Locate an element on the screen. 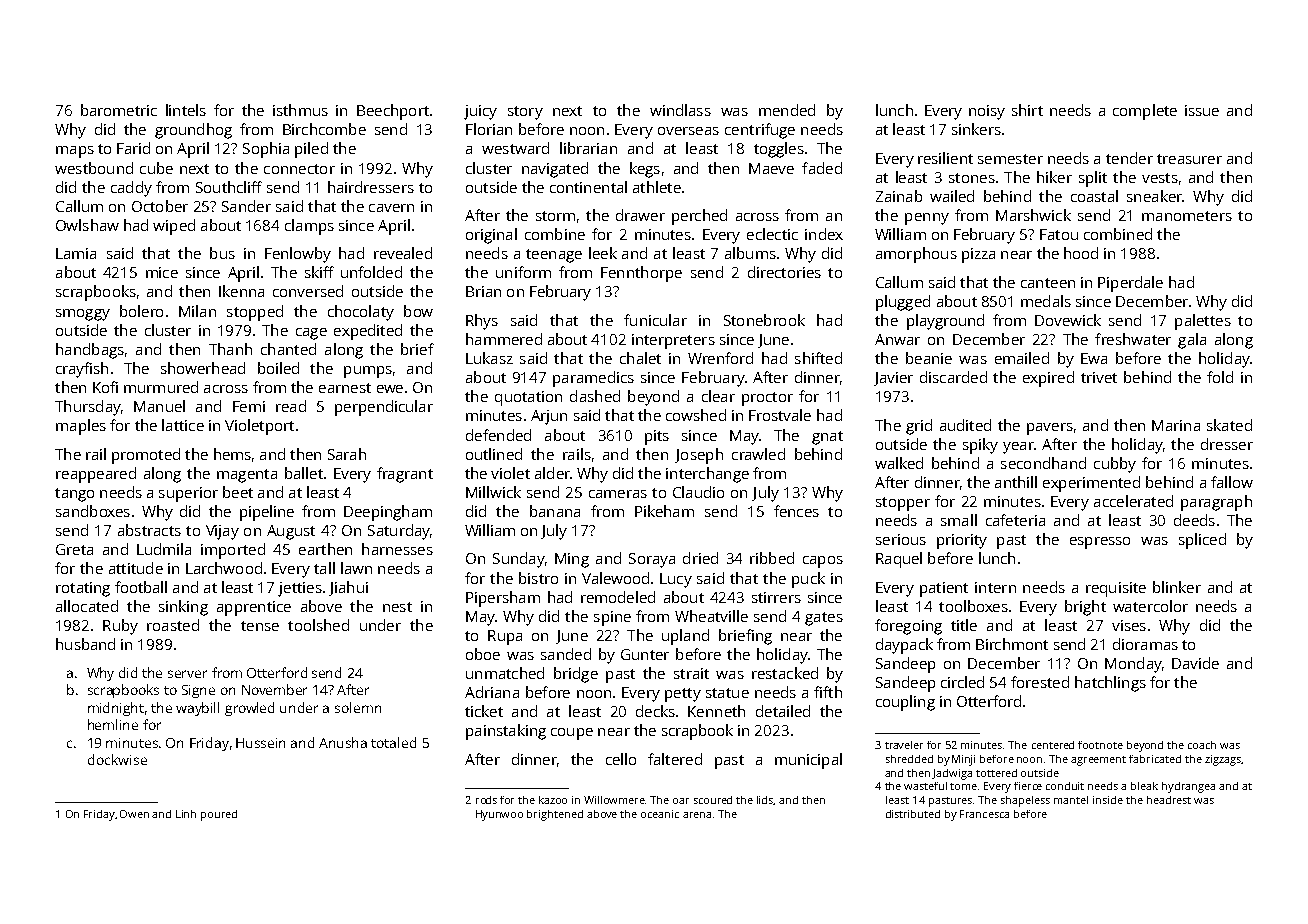  fallow is located at coordinates (1232, 482).
